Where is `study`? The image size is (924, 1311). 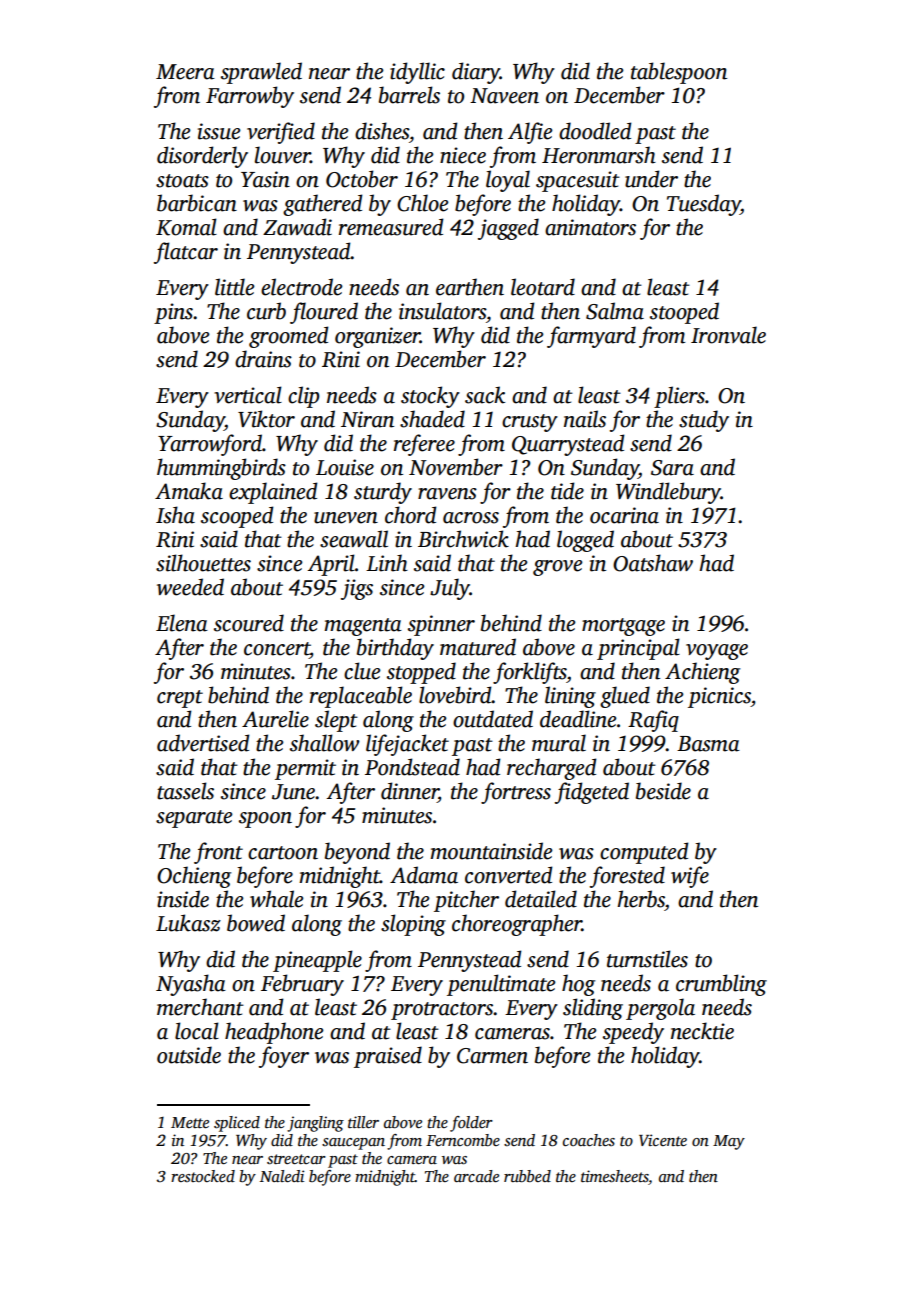
study is located at coordinates (704, 421).
